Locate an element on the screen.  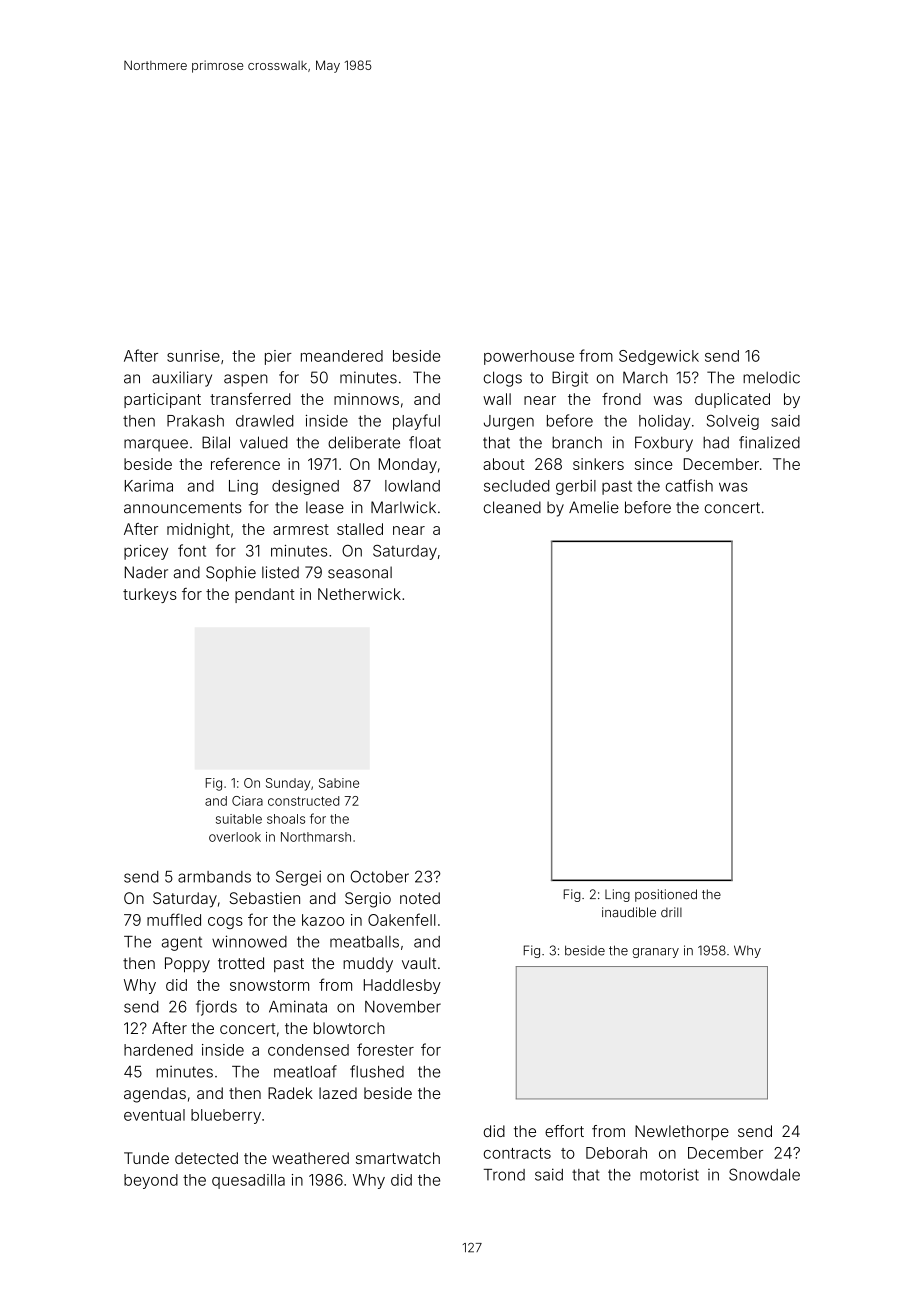
sunrise is located at coordinates (193, 356).
